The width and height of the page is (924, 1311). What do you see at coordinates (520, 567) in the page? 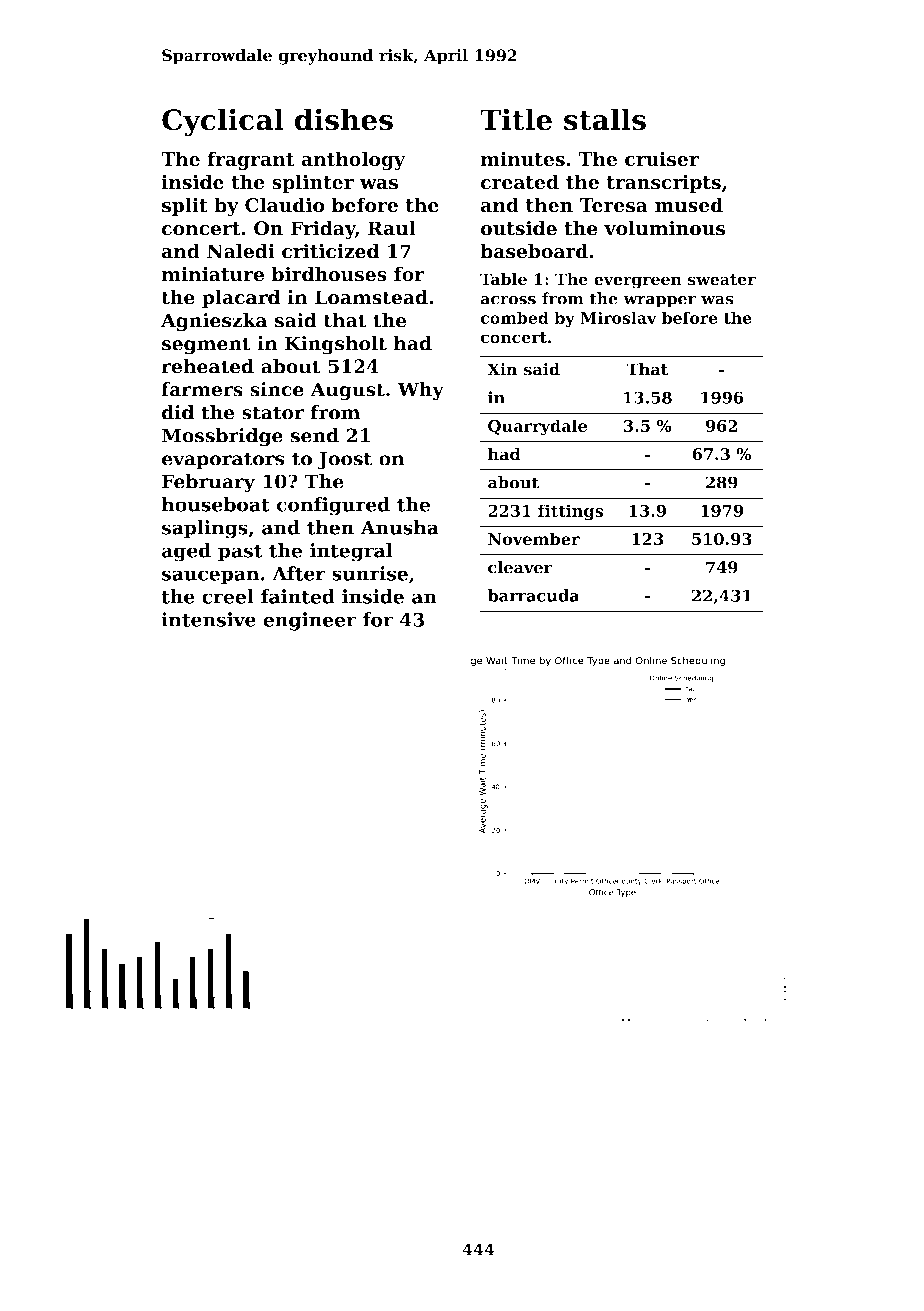
I see `cleaver` at bounding box center [520, 567].
